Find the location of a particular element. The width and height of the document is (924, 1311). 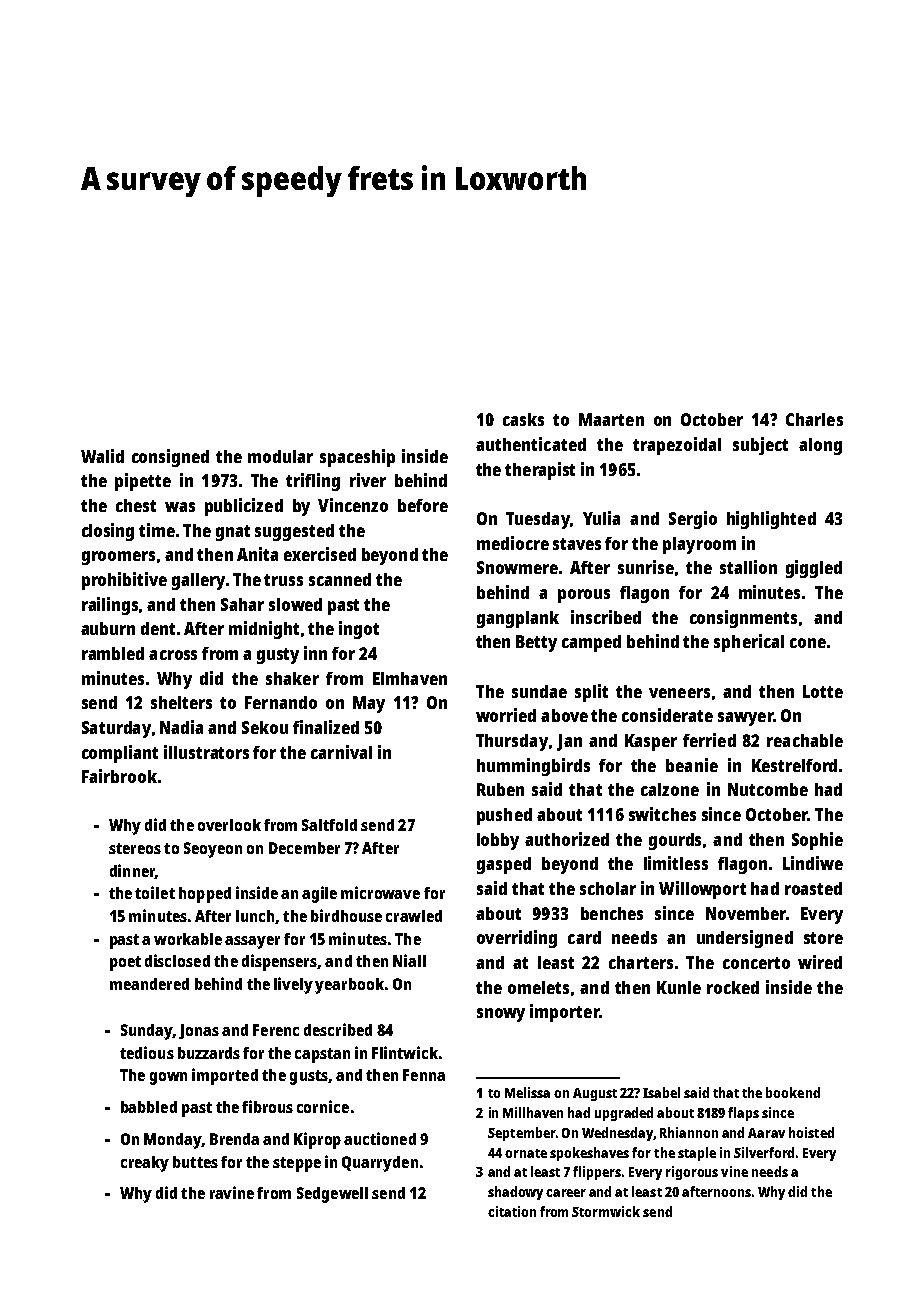

rocked is located at coordinates (733, 987).
